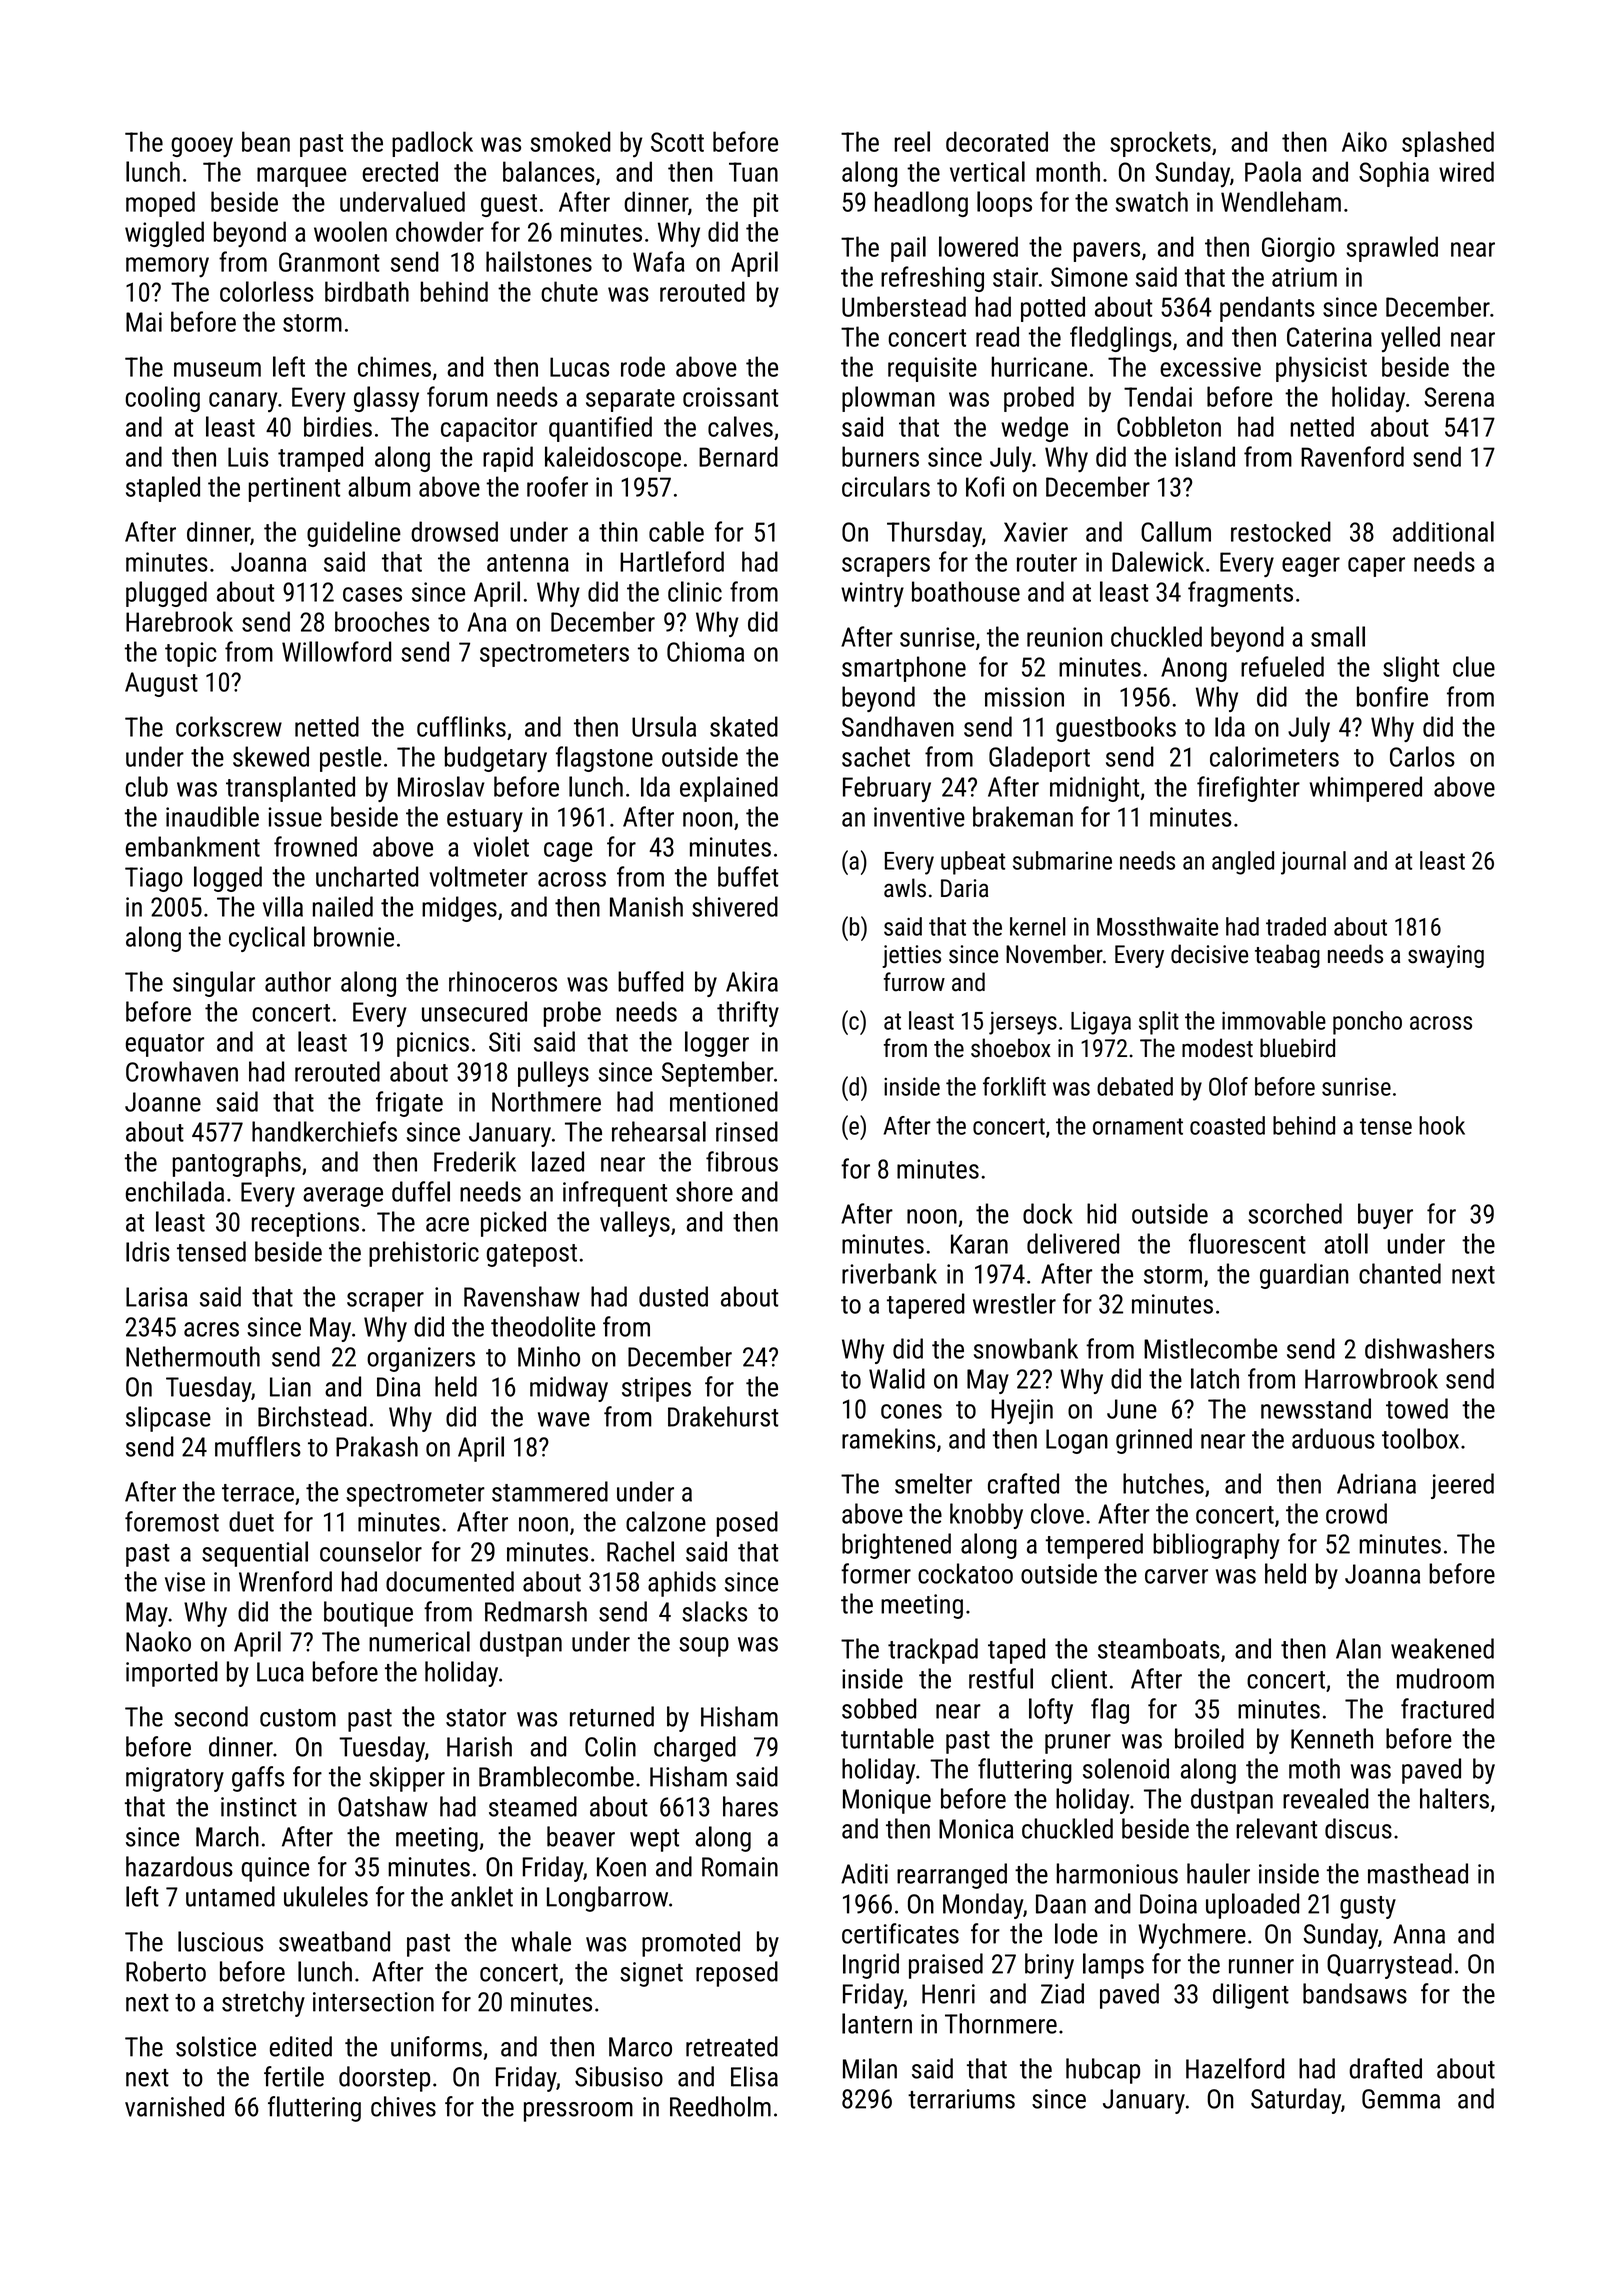 This image has height=2292, width=1620. What do you see at coordinates (1321, 369) in the image?
I see `physicist` at bounding box center [1321, 369].
